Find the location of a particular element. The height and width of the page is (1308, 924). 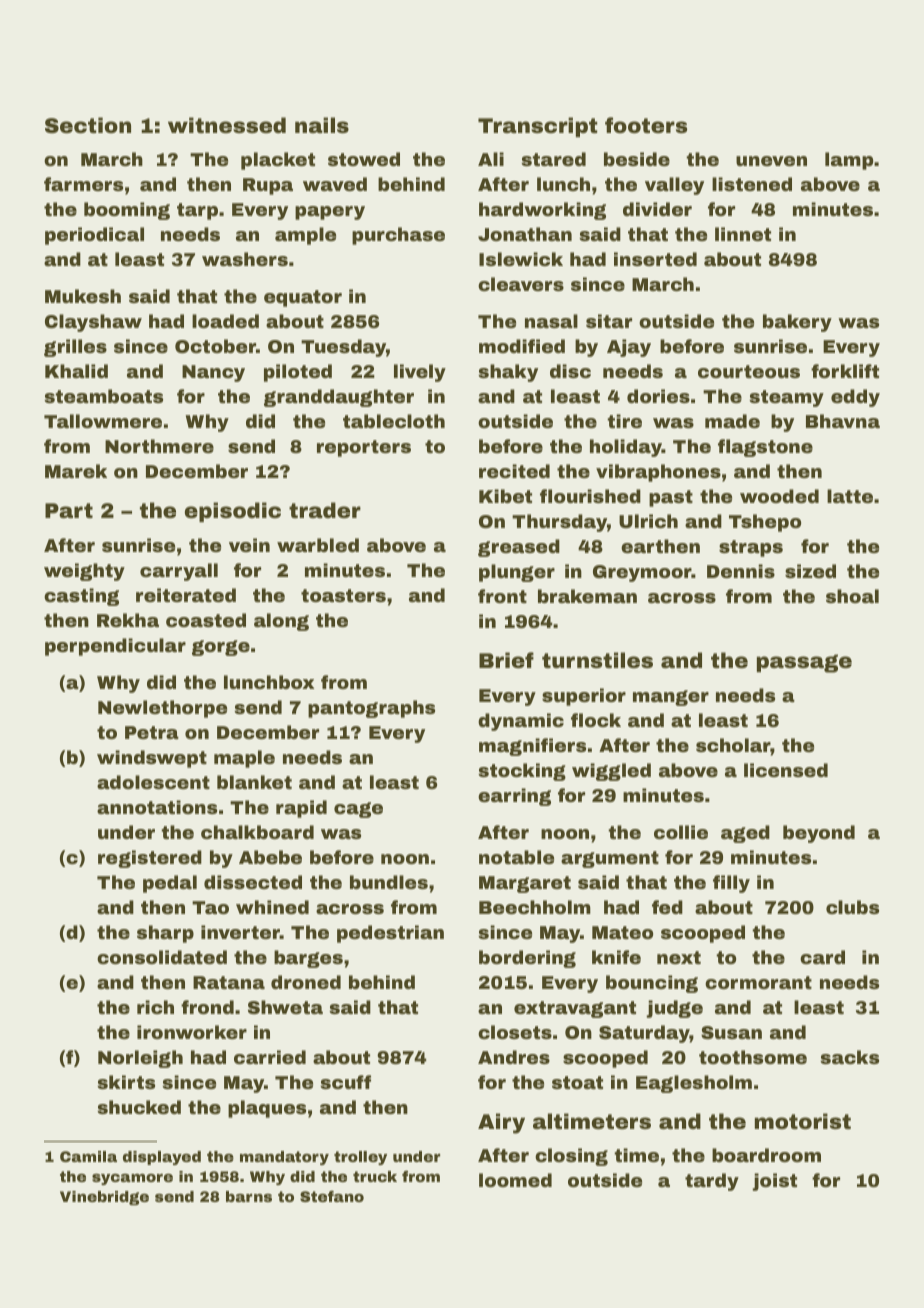

Section is located at coordinates (88, 125).
